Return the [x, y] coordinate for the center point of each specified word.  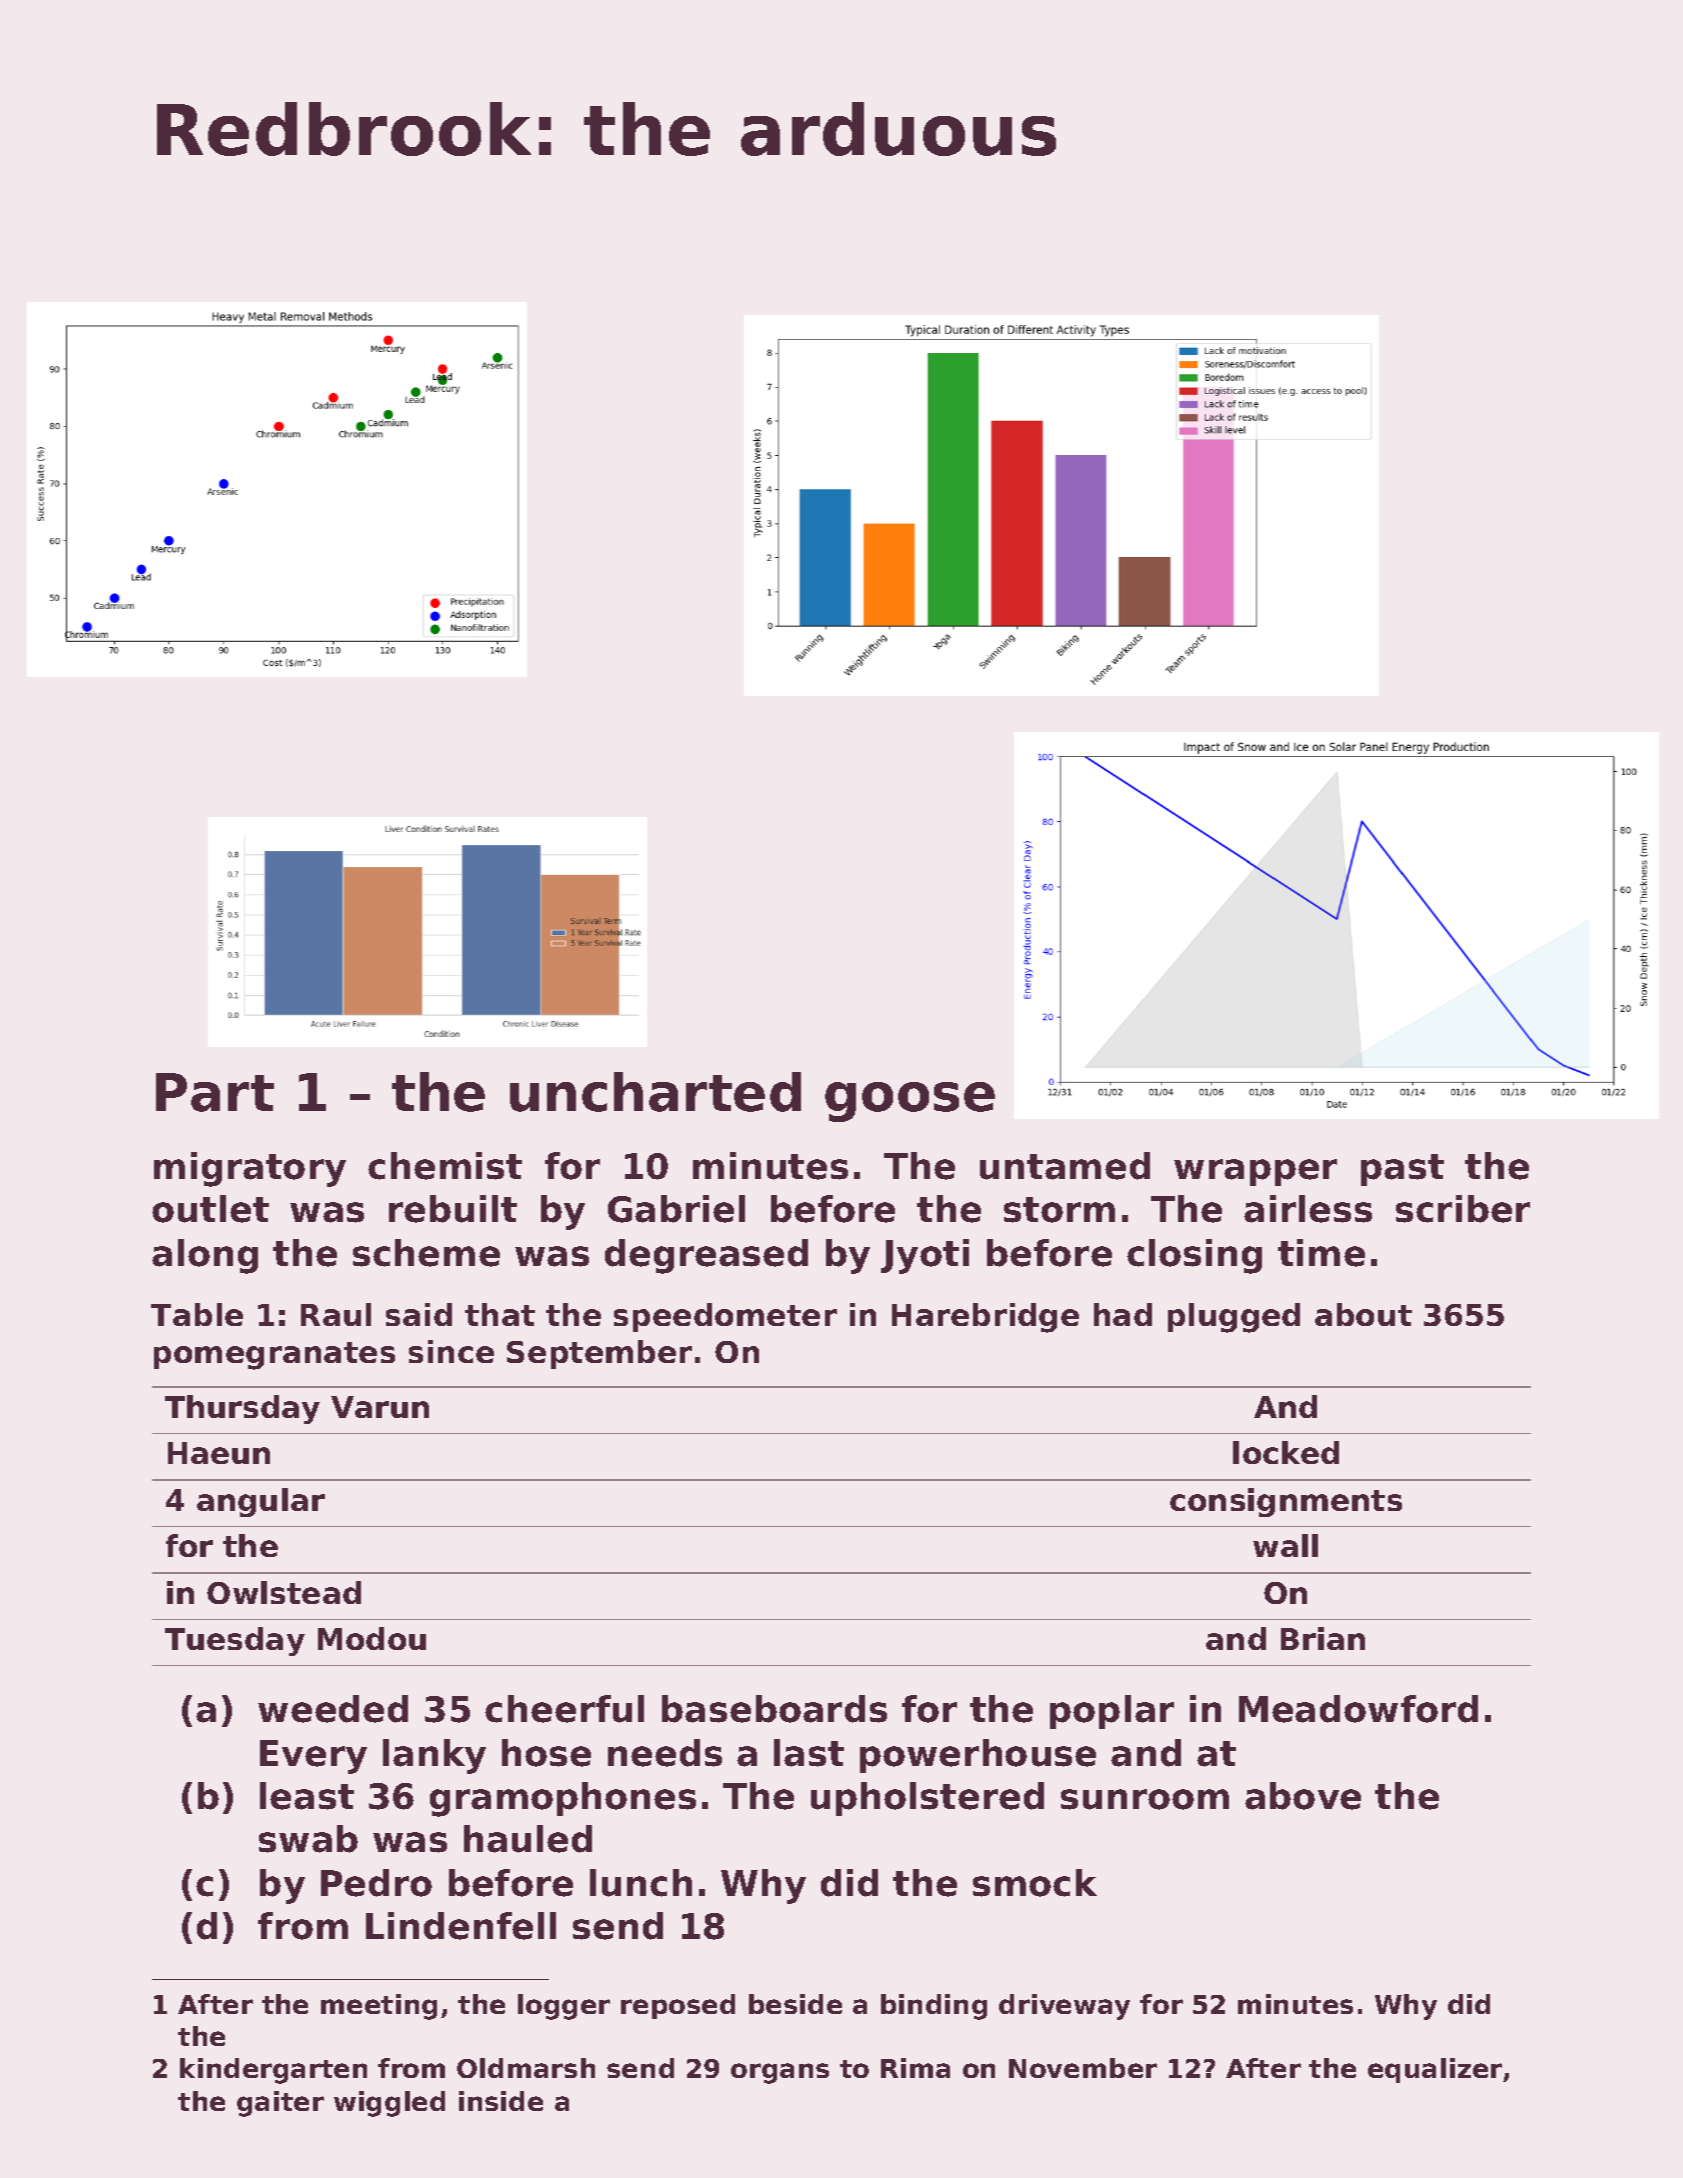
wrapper [1255, 1172]
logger [564, 2007]
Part [215, 1092]
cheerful [564, 1709]
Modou [372, 1638]
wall [1285, 1545]
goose [910, 1102]
